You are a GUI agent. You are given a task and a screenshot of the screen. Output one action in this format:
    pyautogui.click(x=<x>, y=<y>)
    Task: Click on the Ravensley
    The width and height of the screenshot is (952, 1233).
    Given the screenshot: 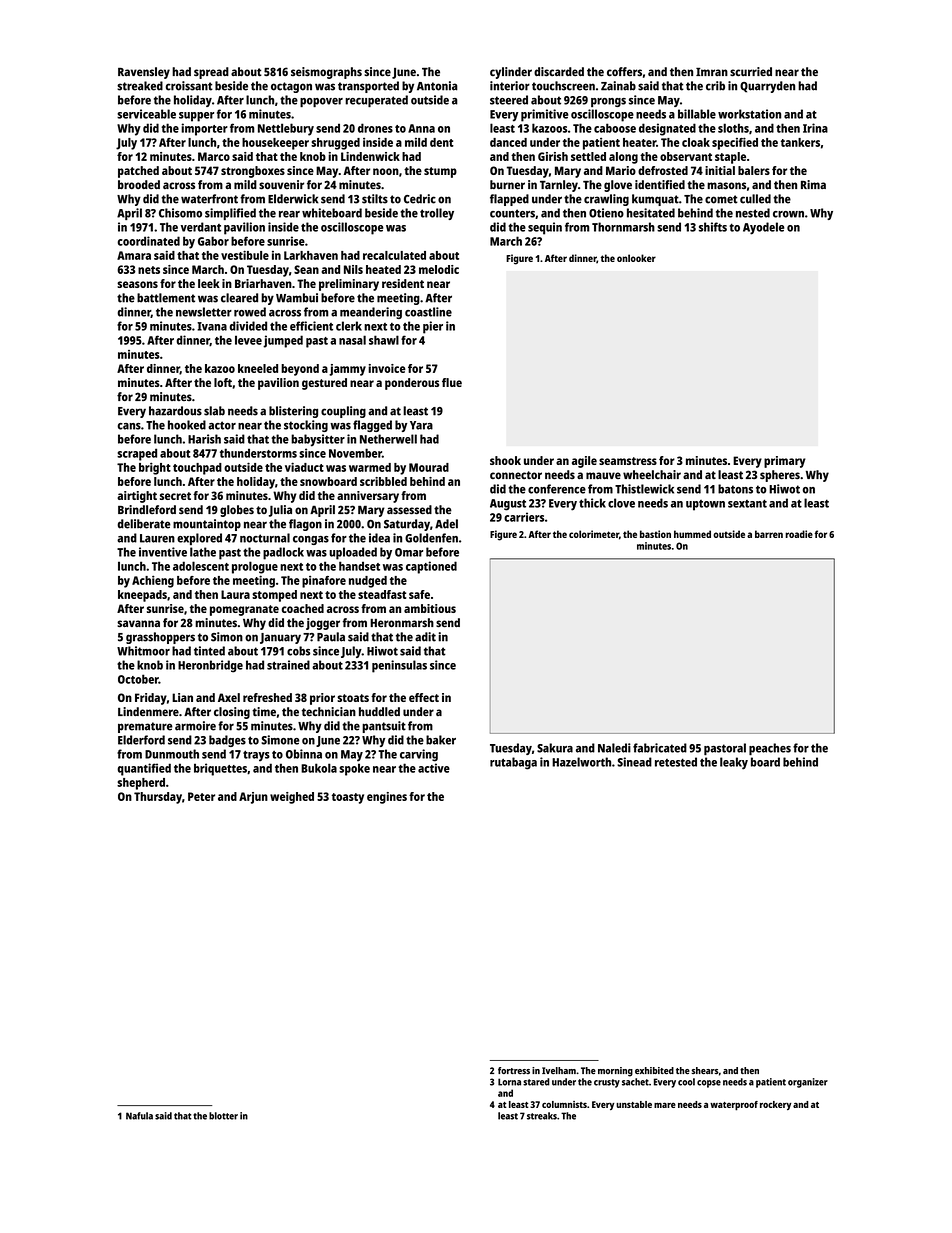 What is the action you would take?
    pyautogui.click(x=144, y=73)
